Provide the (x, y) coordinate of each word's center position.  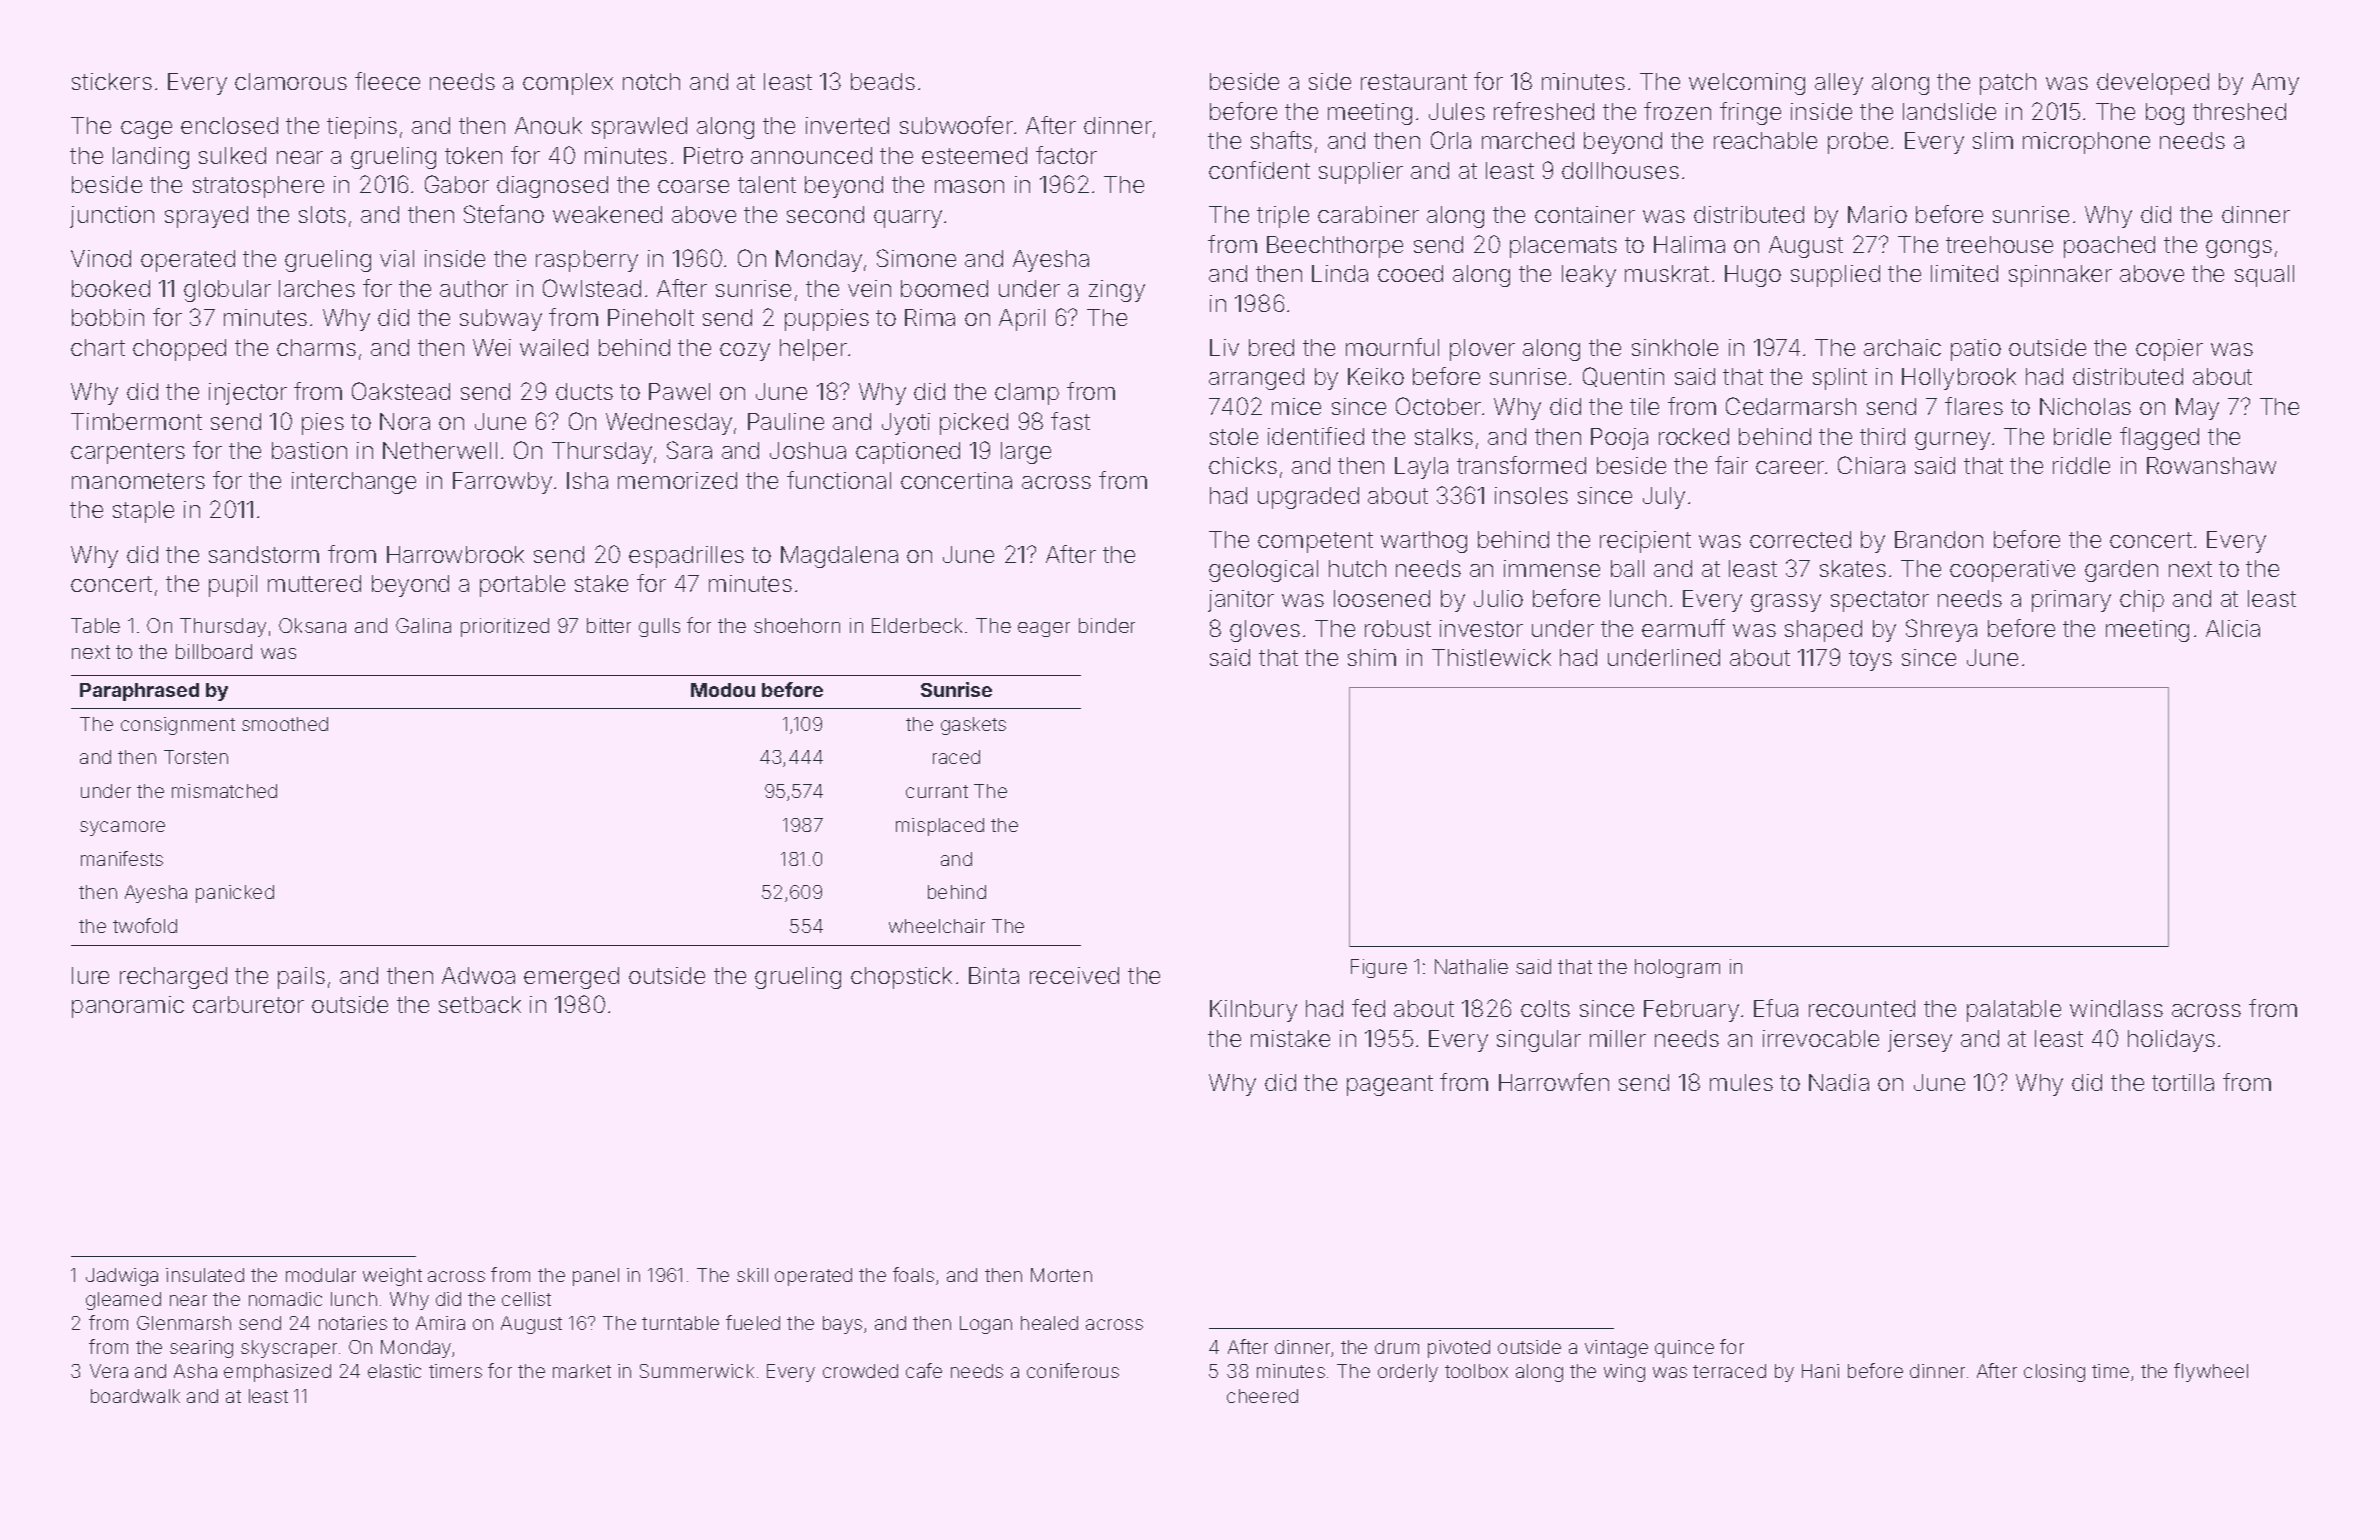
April (1022, 320)
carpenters (128, 453)
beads (883, 81)
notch (651, 81)
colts (1545, 1008)
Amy (2275, 84)
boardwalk (135, 1396)
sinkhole (1675, 347)
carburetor (248, 1004)
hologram (1677, 968)
